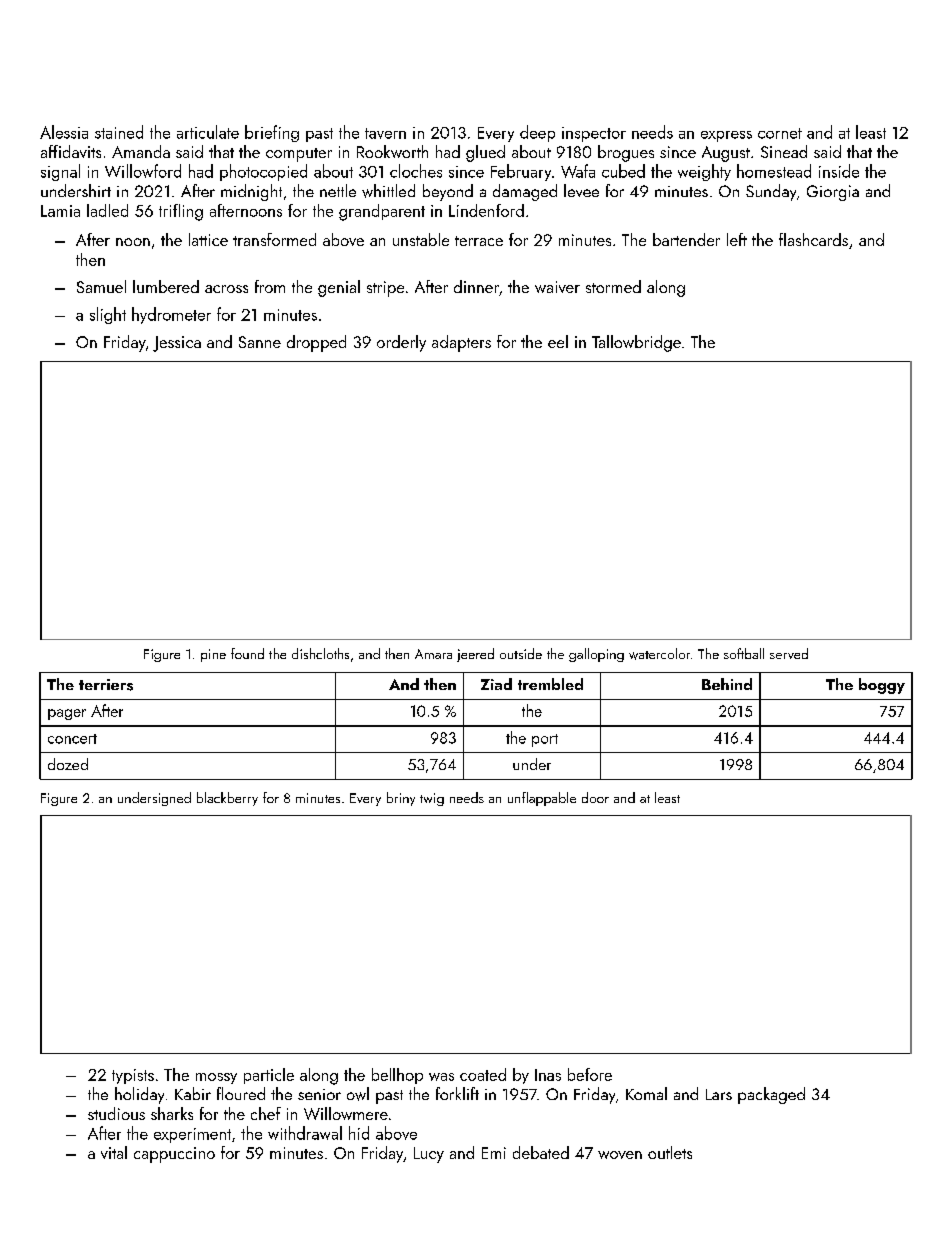 Image resolution: width=952 pixels, height=1233 pixels. What do you see at coordinates (727, 684) in the screenshot?
I see `Behind` at bounding box center [727, 684].
